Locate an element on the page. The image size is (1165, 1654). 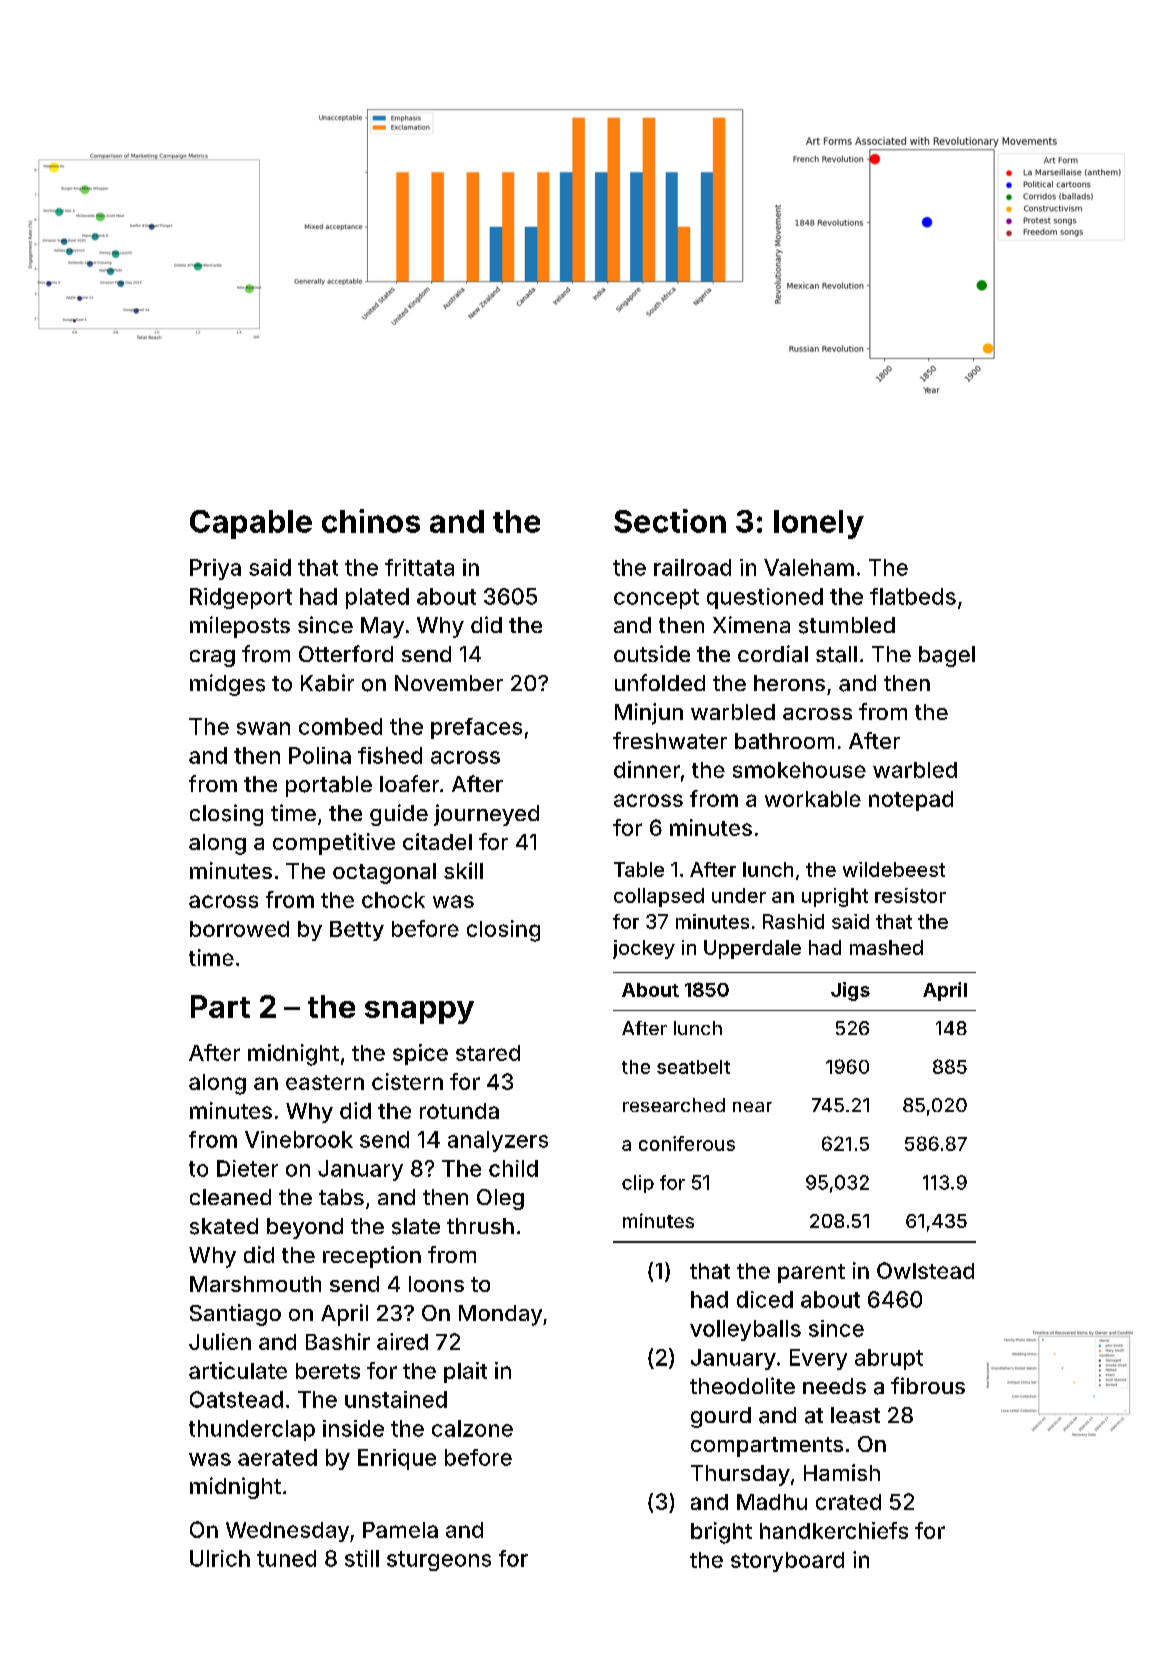
competitive is located at coordinates (334, 844).
